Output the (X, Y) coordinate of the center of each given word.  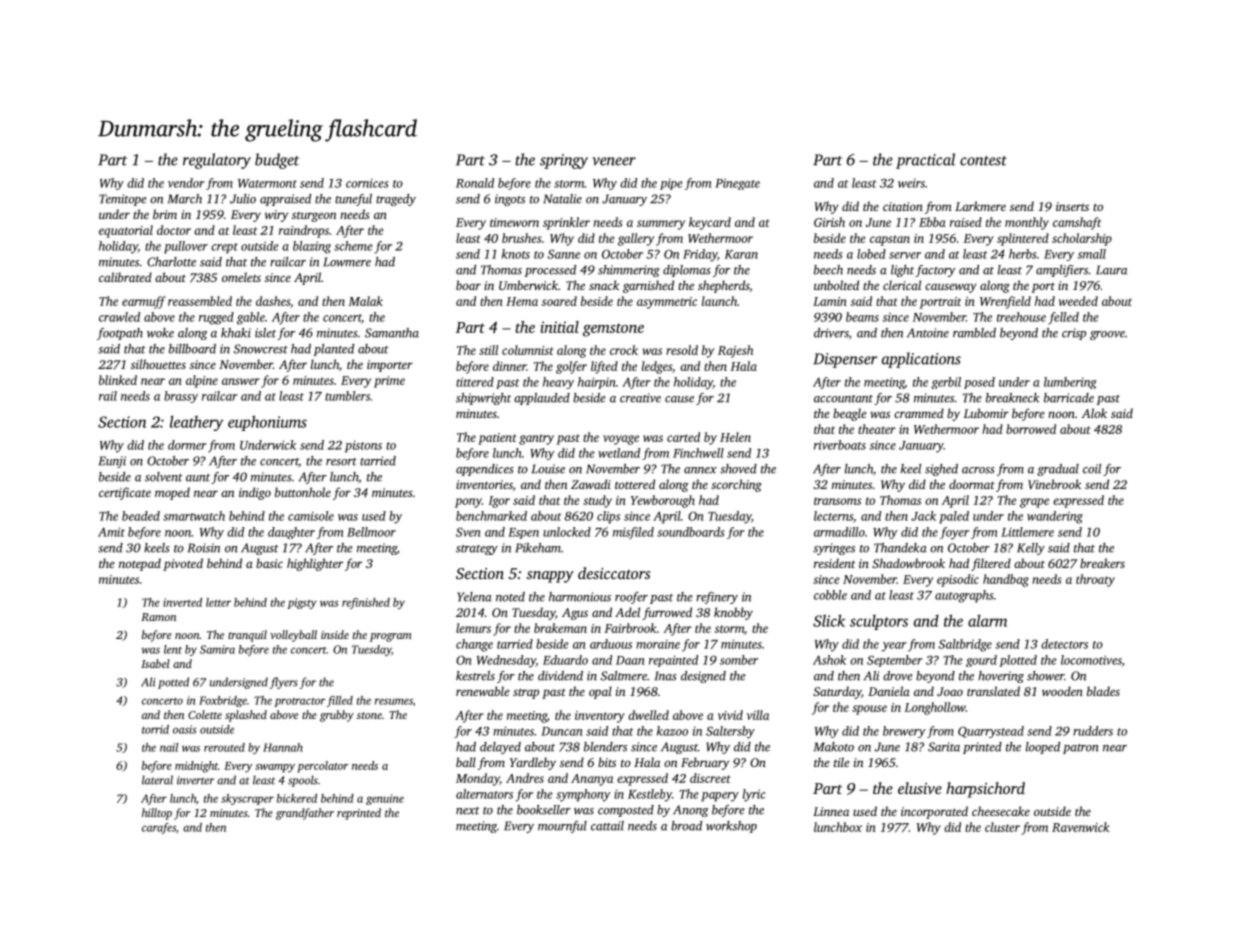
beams (862, 317)
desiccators (614, 573)
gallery (636, 239)
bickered (297, 798)
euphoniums (267, 423)
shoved (738, 469)
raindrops (304, 231)
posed (979, 383)
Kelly (1031, 549)
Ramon (158, 617)
